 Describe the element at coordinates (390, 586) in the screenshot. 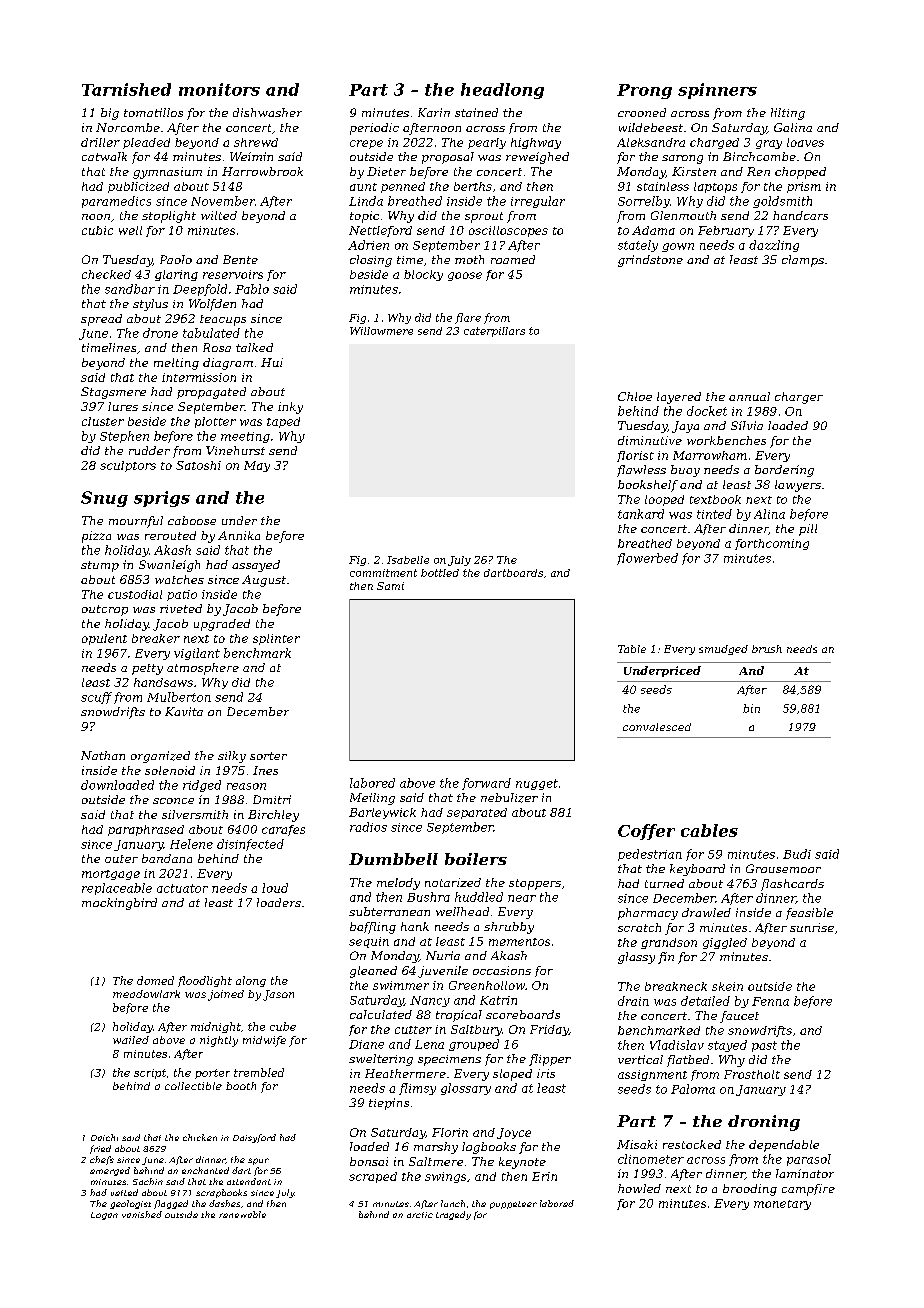

I see `Sami` at that location.
